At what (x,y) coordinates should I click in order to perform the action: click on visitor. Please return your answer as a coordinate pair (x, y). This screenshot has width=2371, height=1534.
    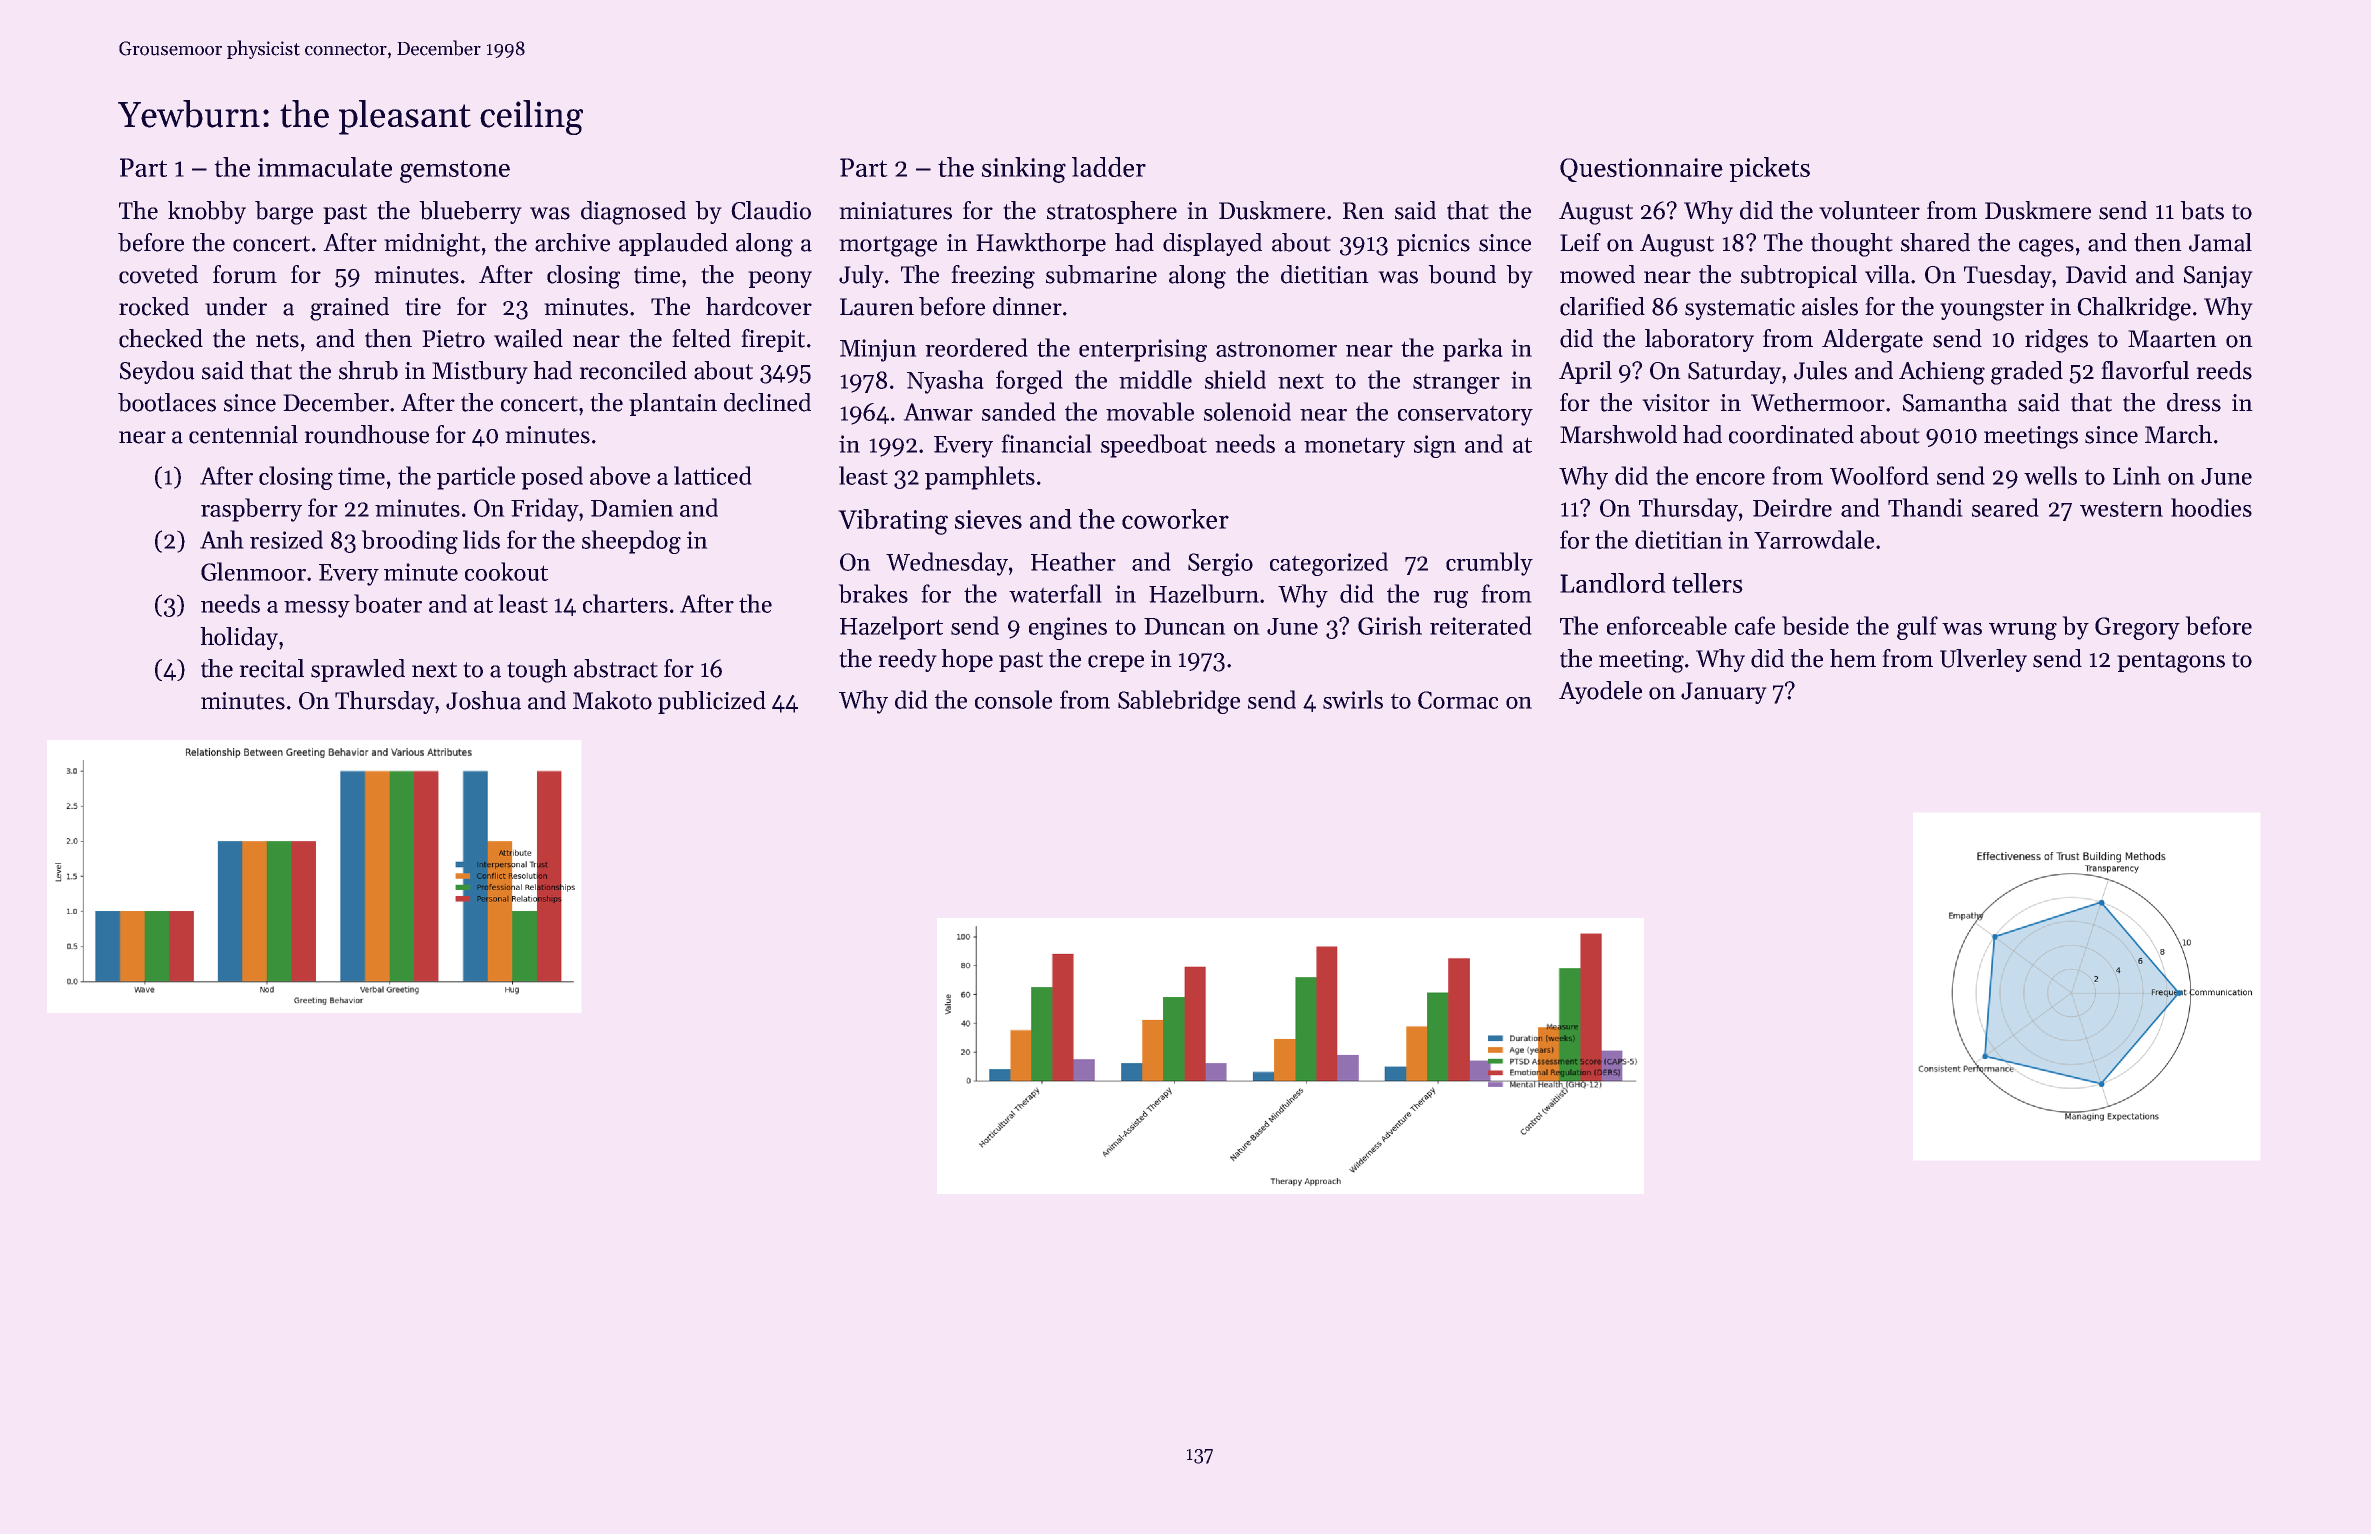
    Looking at the image, I should click on (1676, 403).
